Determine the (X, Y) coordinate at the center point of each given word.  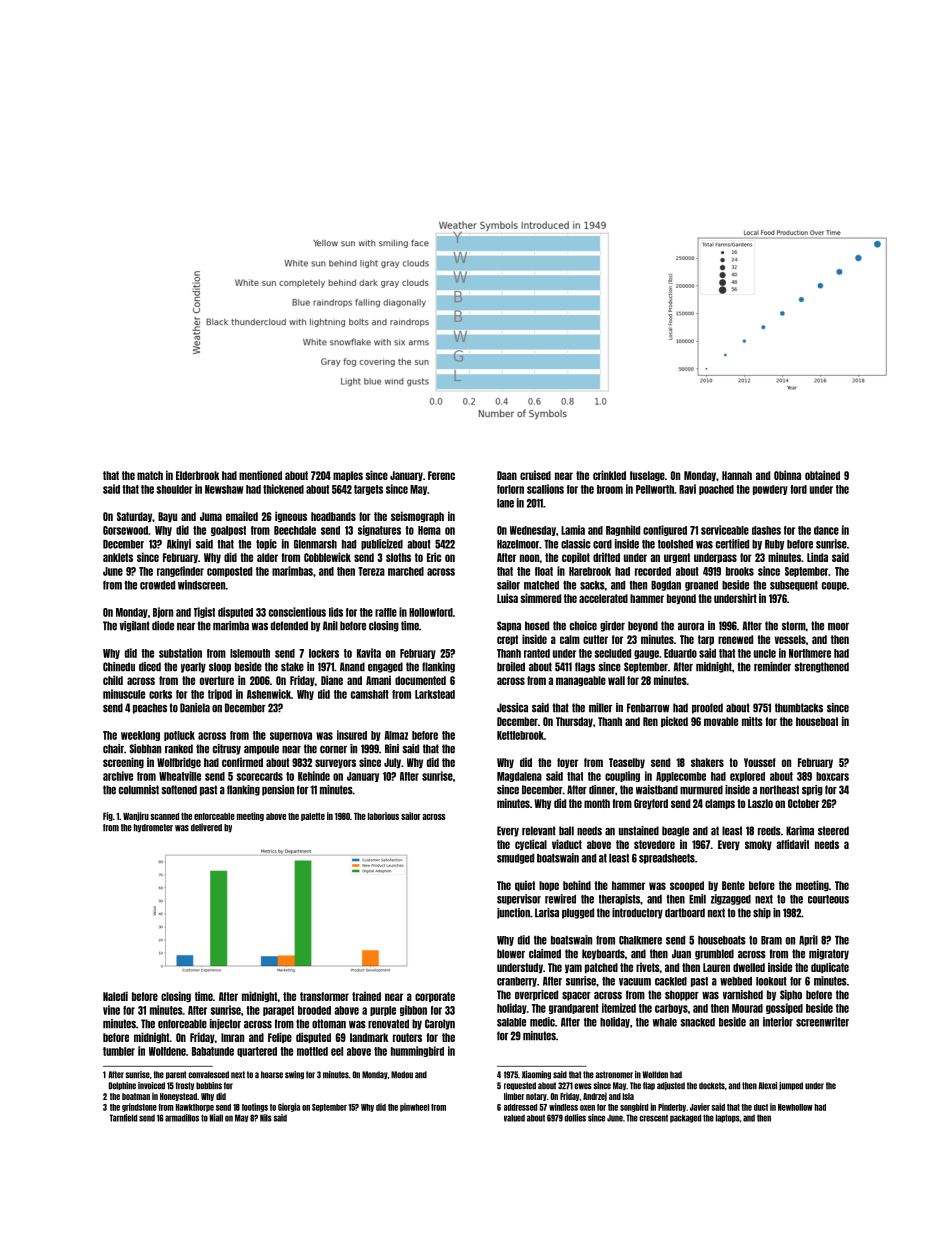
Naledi (115, 996)
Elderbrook (197, 475)
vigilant (134, 626)
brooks (740, 571)
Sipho (791, 995)
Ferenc (441, 475)
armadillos (182, 1118)
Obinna (787, 475)
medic (542, 1022)
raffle (386, 612)
